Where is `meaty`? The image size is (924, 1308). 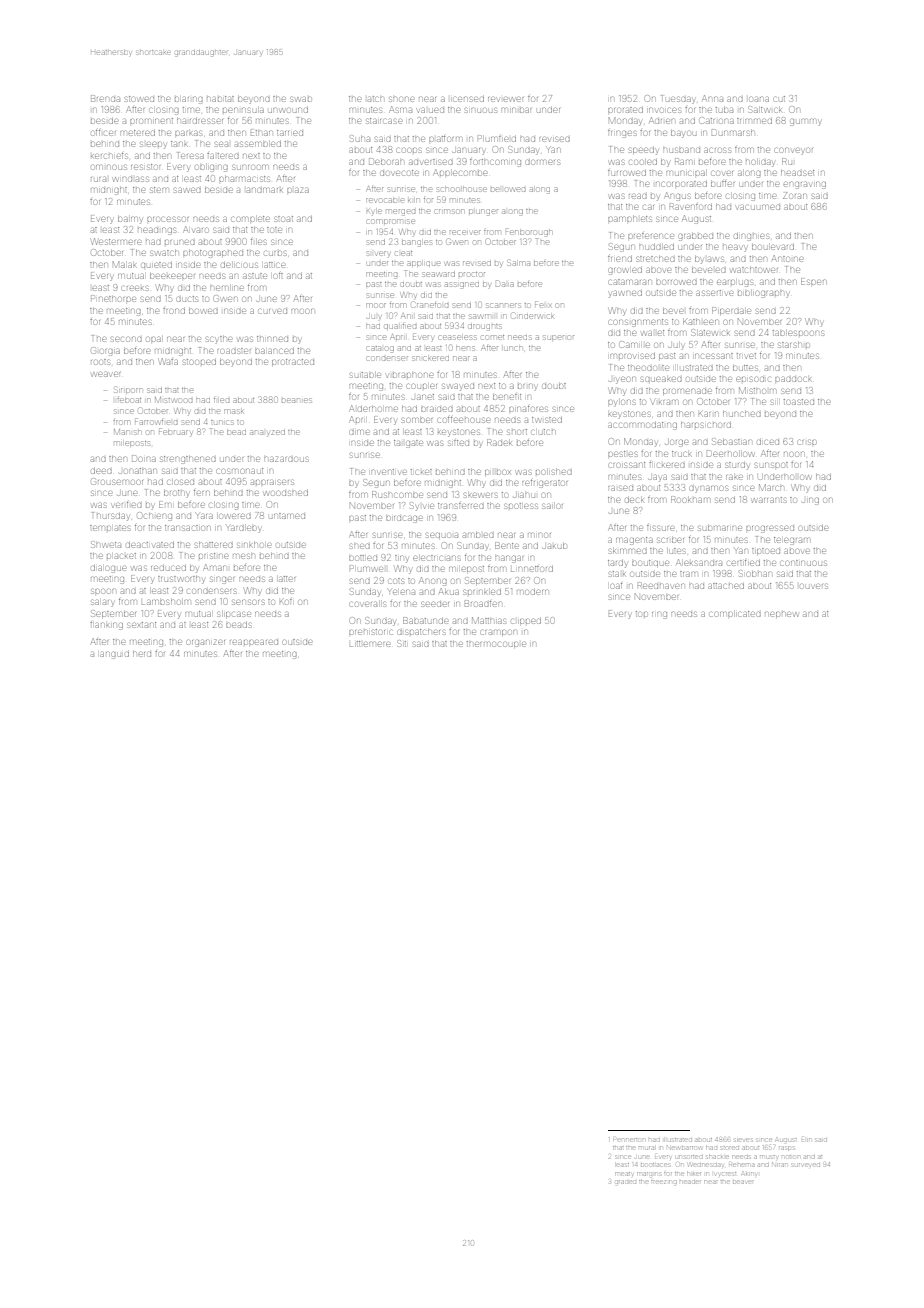
meaty is located at coordinates (624, 1174).
